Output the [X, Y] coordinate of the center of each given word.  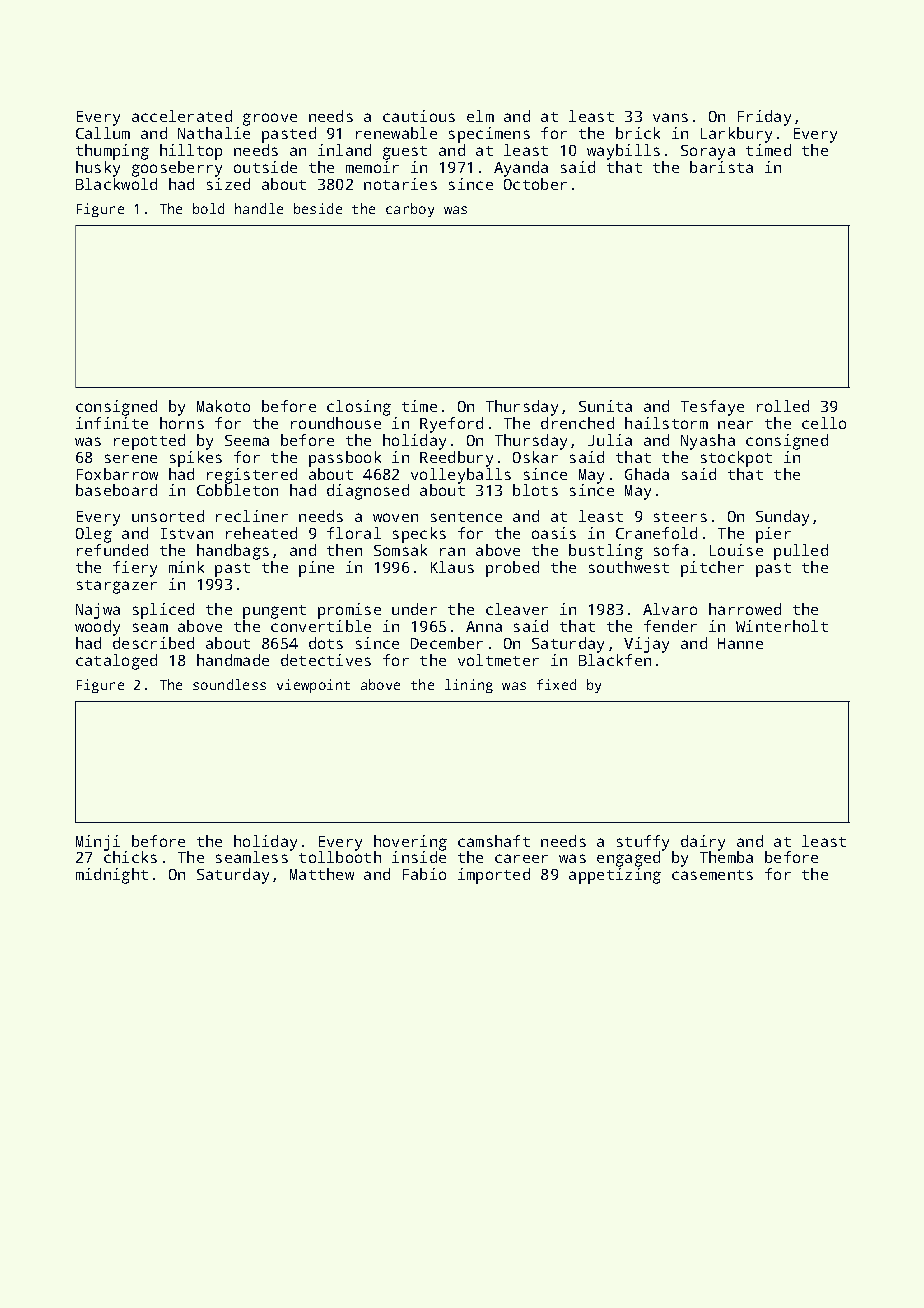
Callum [103, 133]
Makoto [223, 406]
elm [480, 116]
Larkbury [736, 135]
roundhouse [336, 423]
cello [824, 423]
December [447, 643]
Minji [98, 843]
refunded [112, 550]
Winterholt [782, 626]
